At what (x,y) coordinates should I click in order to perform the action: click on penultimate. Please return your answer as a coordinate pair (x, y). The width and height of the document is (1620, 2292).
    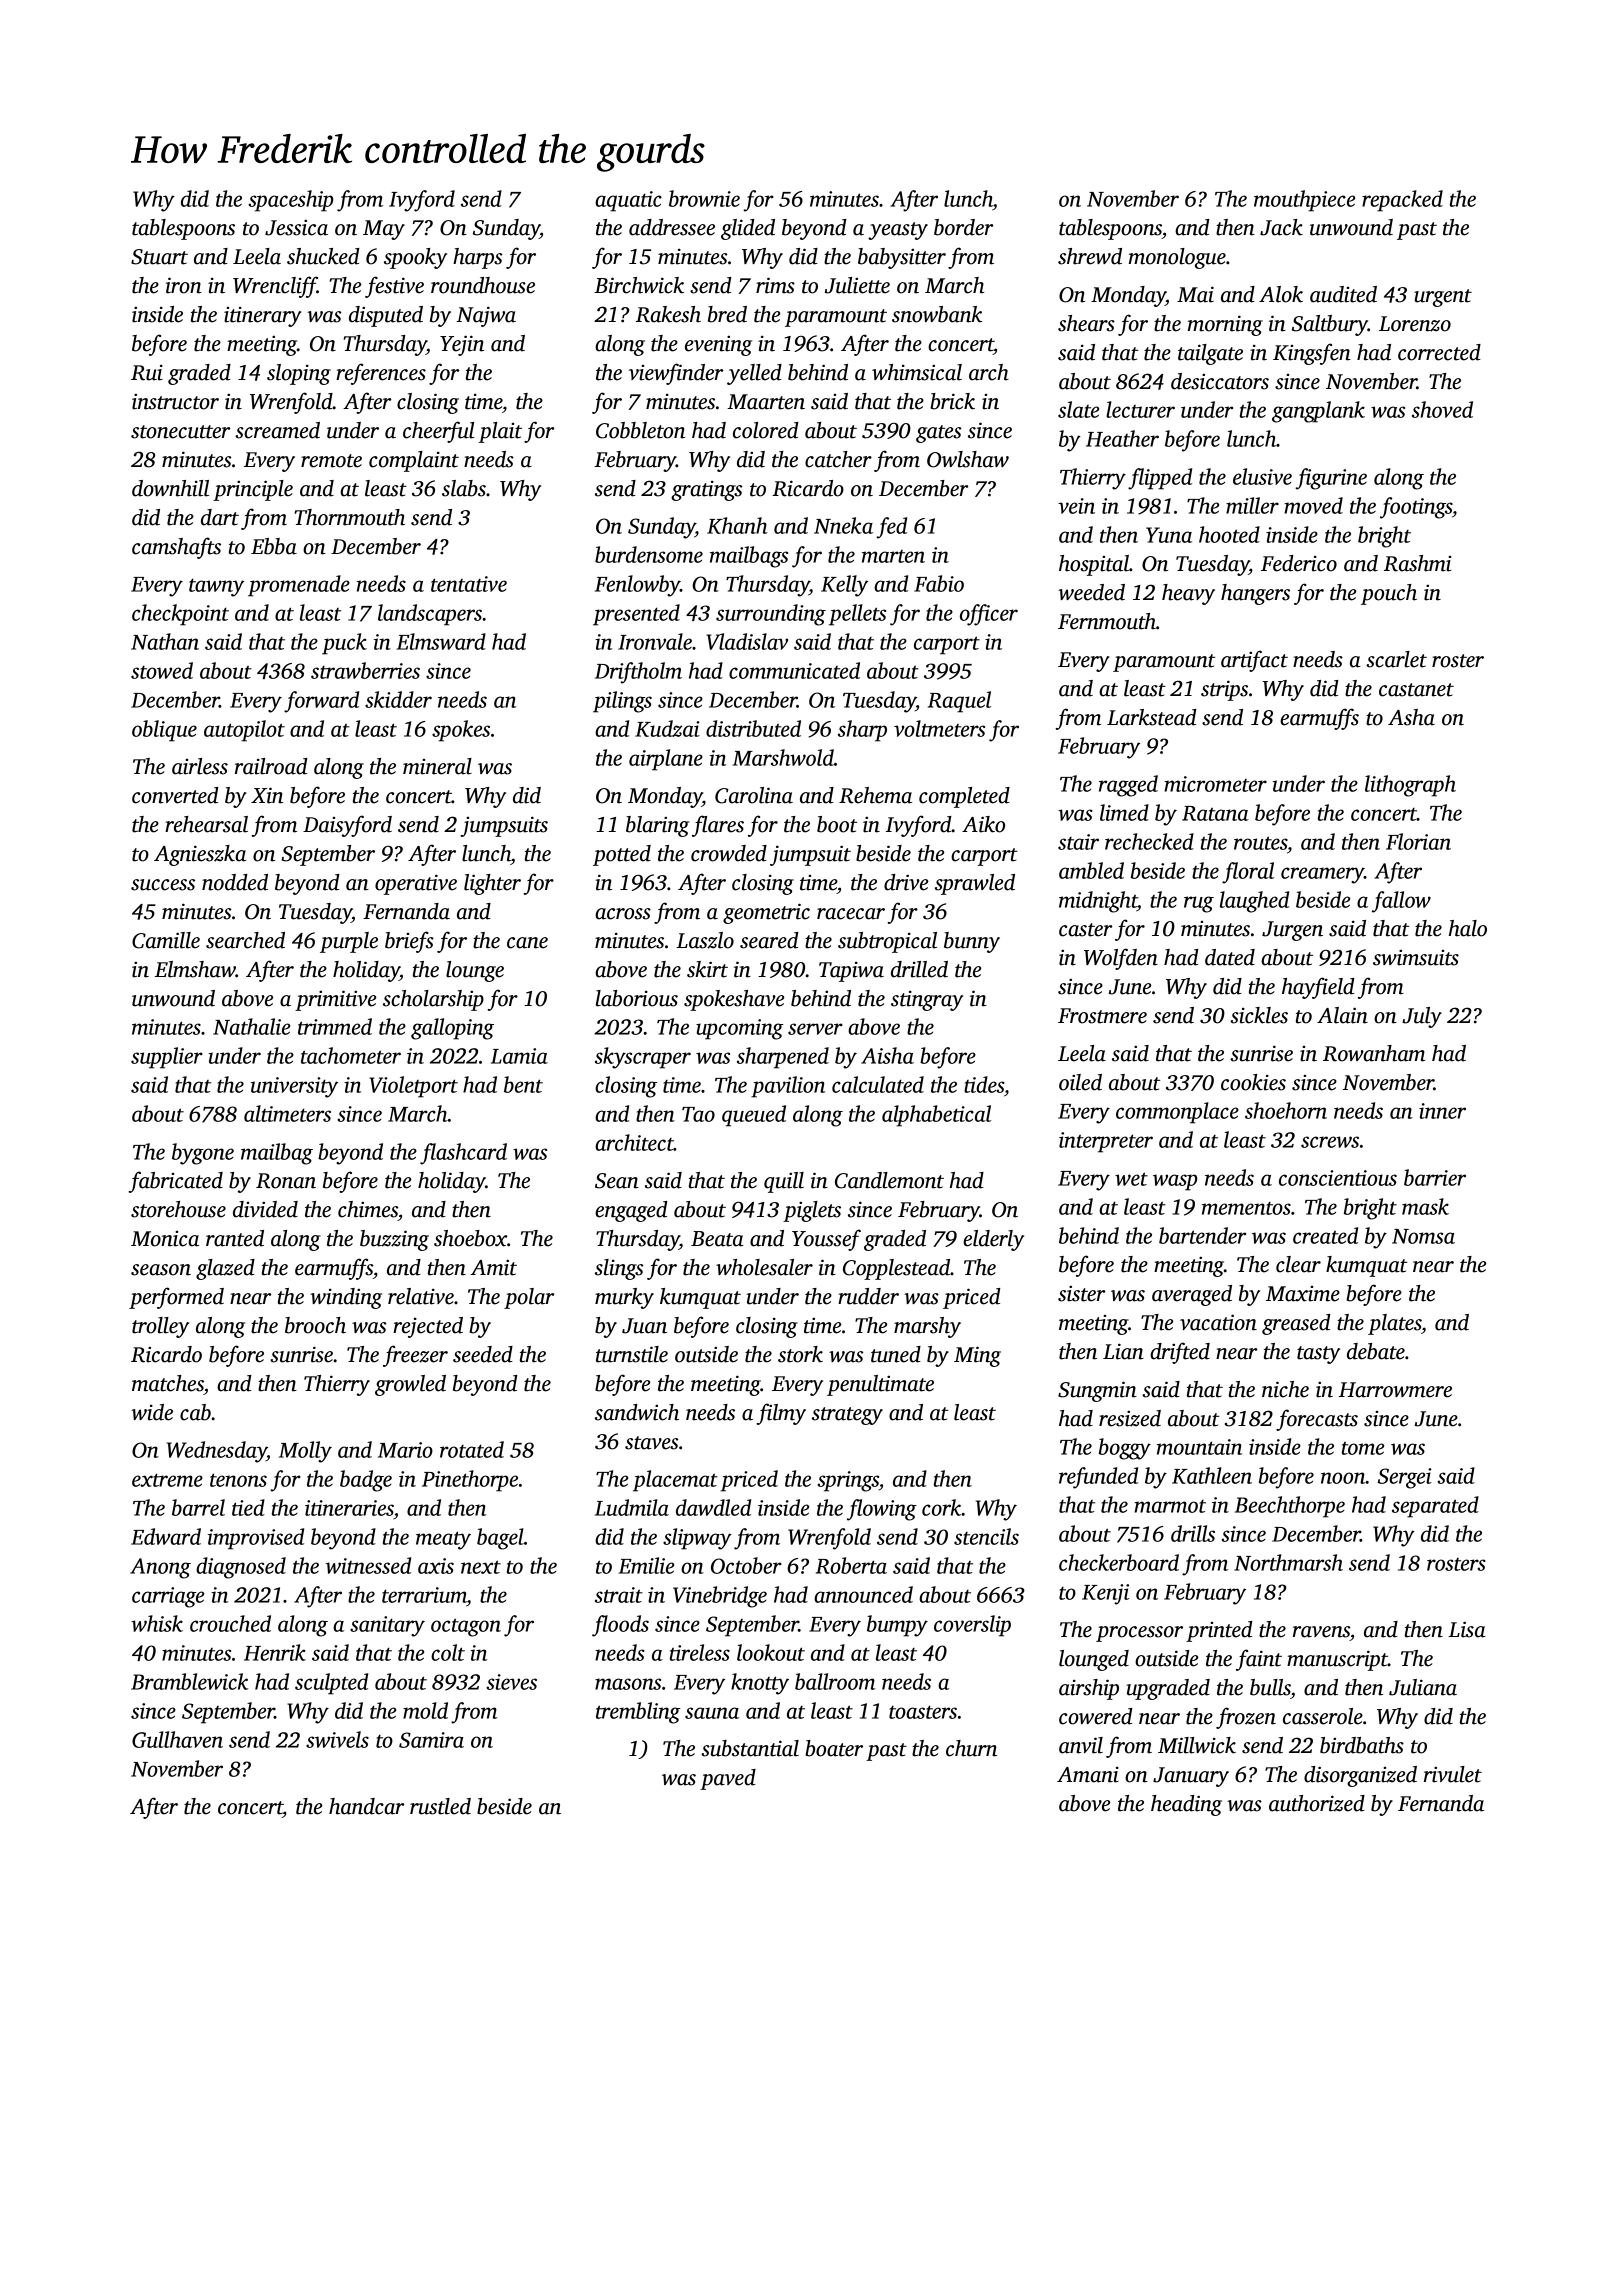
    Looking at the image, I should click on (880, 1385).
